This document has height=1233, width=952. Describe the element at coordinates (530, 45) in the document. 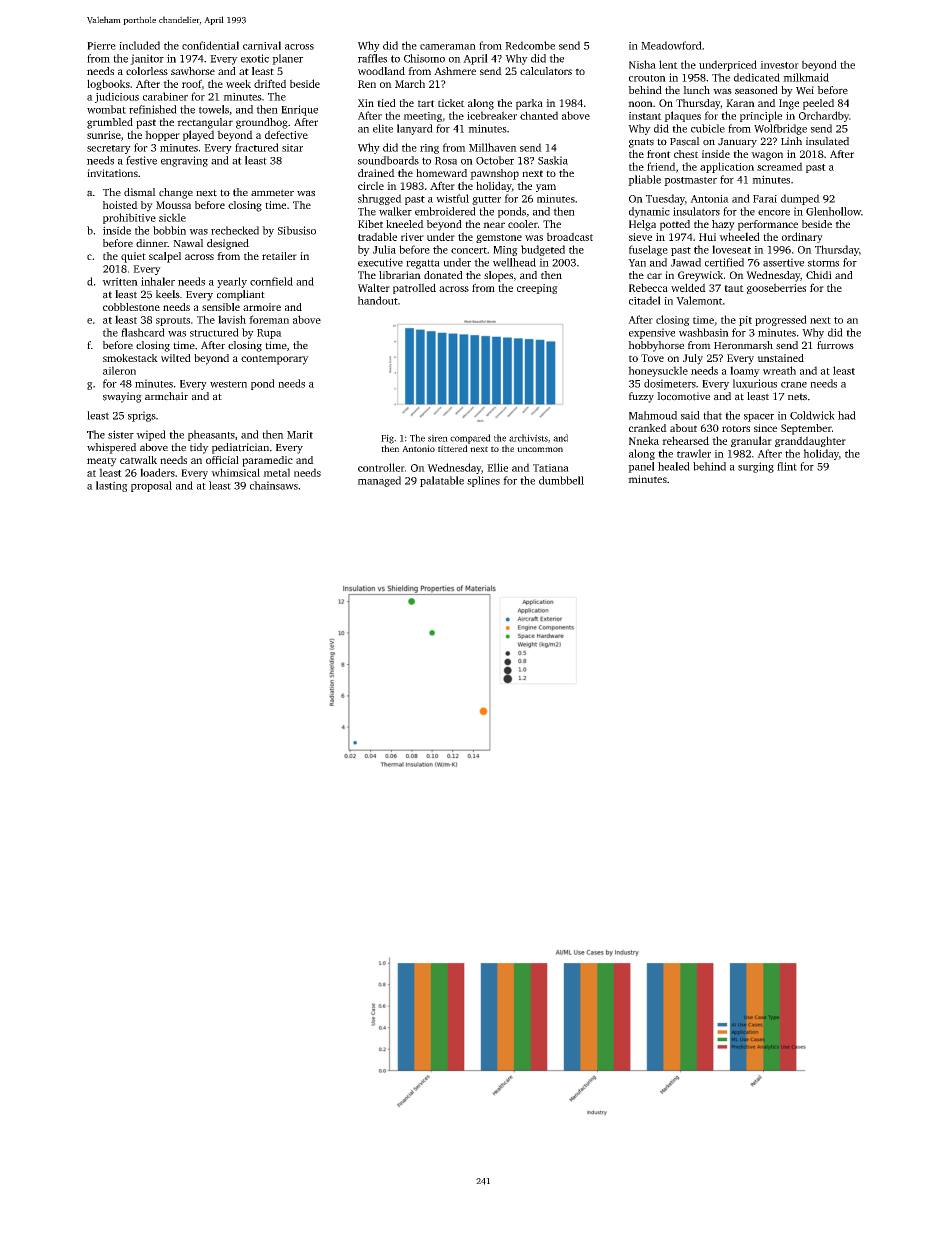

I see `Redcombe` at that location.
